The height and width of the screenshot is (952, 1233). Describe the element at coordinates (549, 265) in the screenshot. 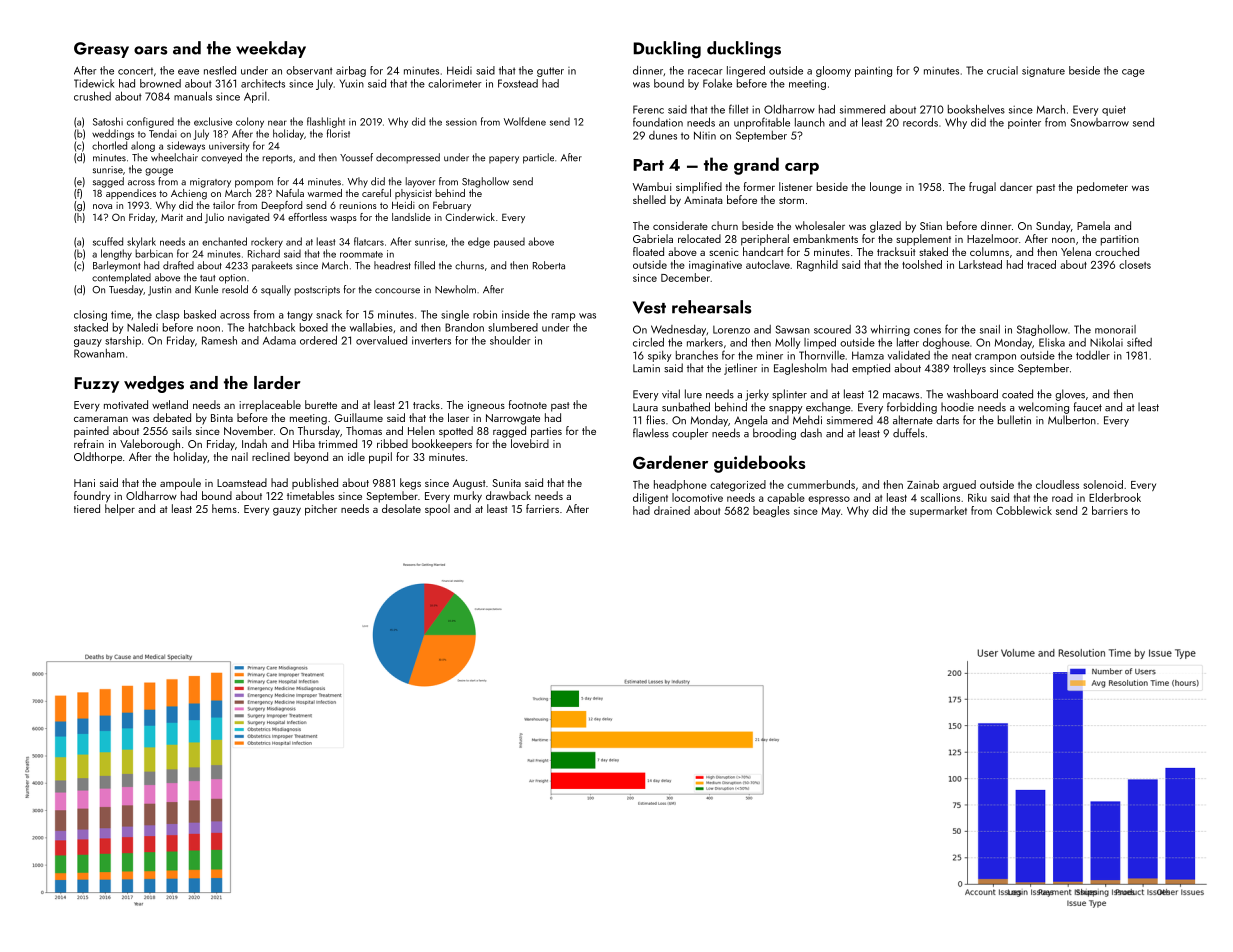

I see `Roberta` at that location.
